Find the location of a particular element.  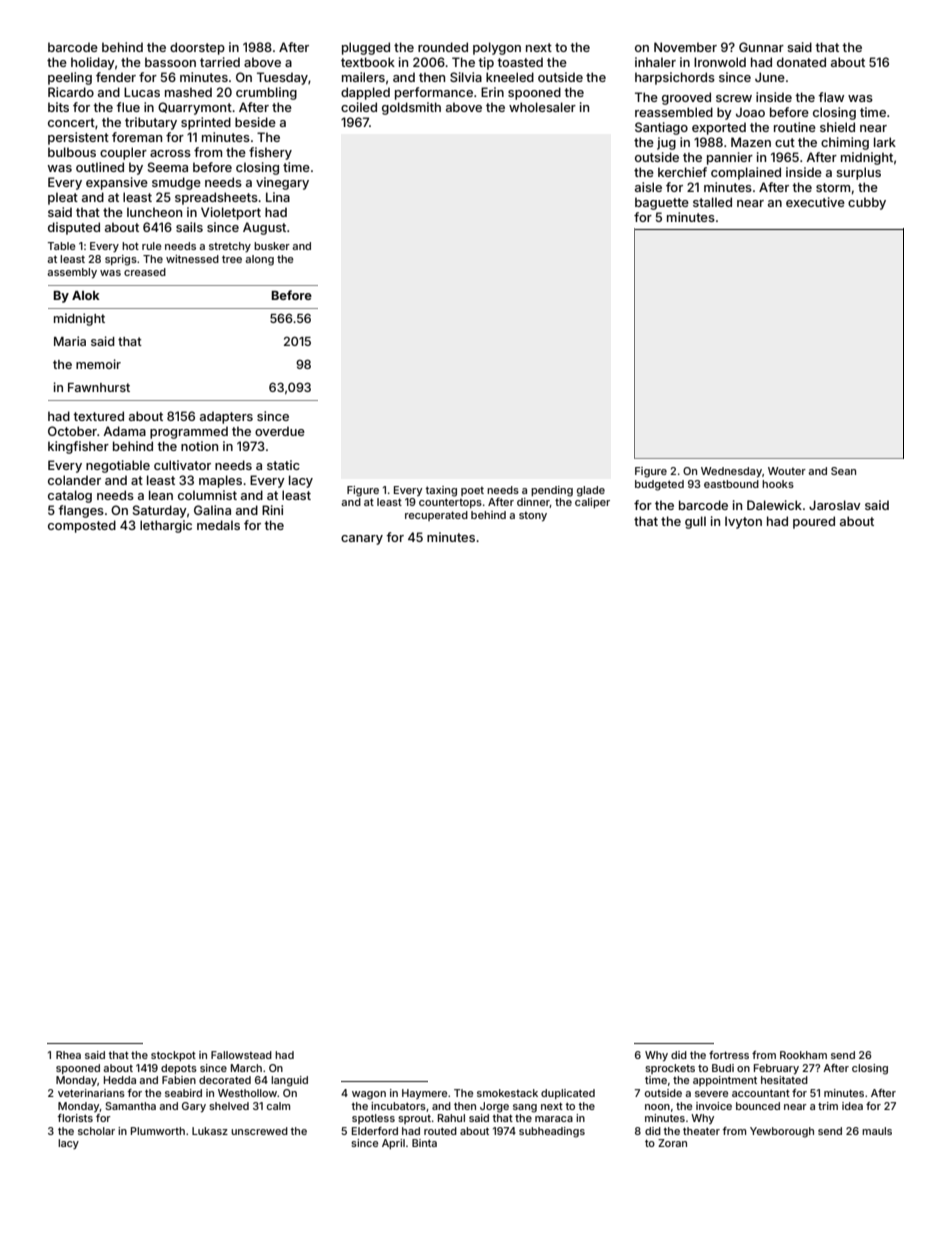

Lukasz is located at coordinates (210, 1131).
